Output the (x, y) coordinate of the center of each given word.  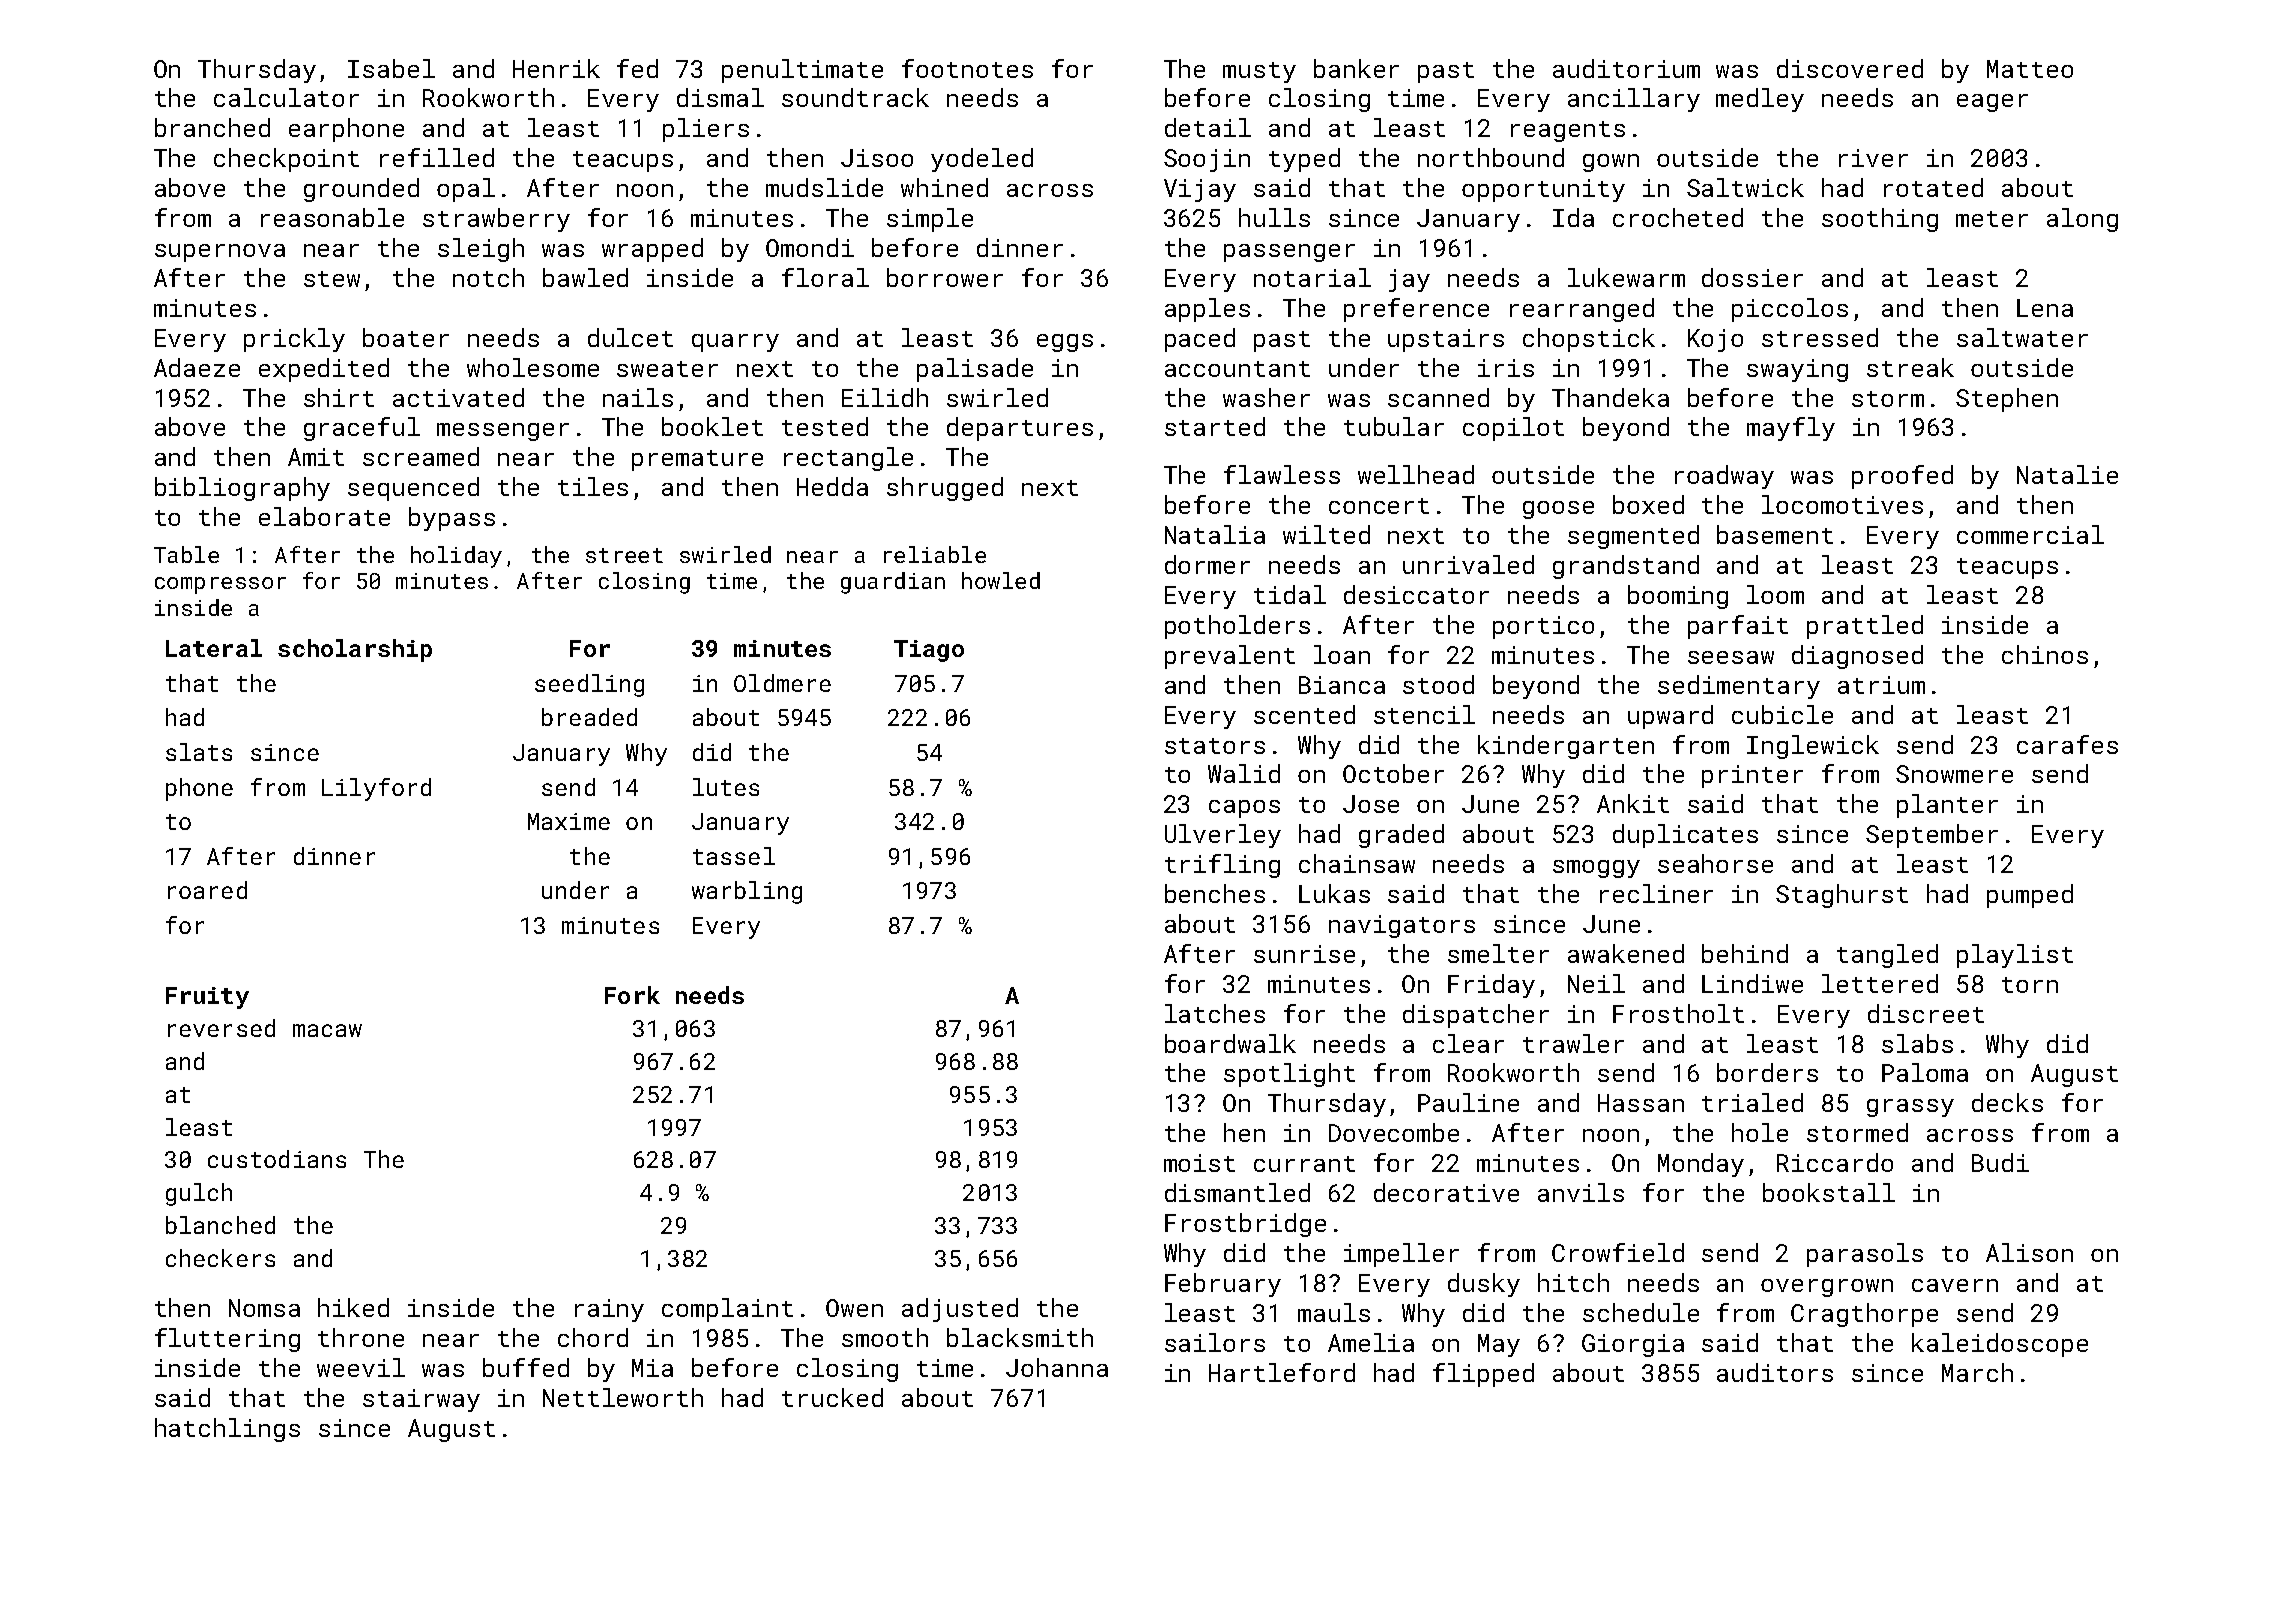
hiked (353, 1307)
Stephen (2007, 400)
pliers (706, 130)
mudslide (824, 187)
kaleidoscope (2000, 1345)
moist (1199, 1163)
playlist (2015, 956)
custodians (277, 1159)
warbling (747, 892)
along (2082, 220)
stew (332, 279)
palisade (975, 370)
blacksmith (1020, 1337)
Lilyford (376, 789)
